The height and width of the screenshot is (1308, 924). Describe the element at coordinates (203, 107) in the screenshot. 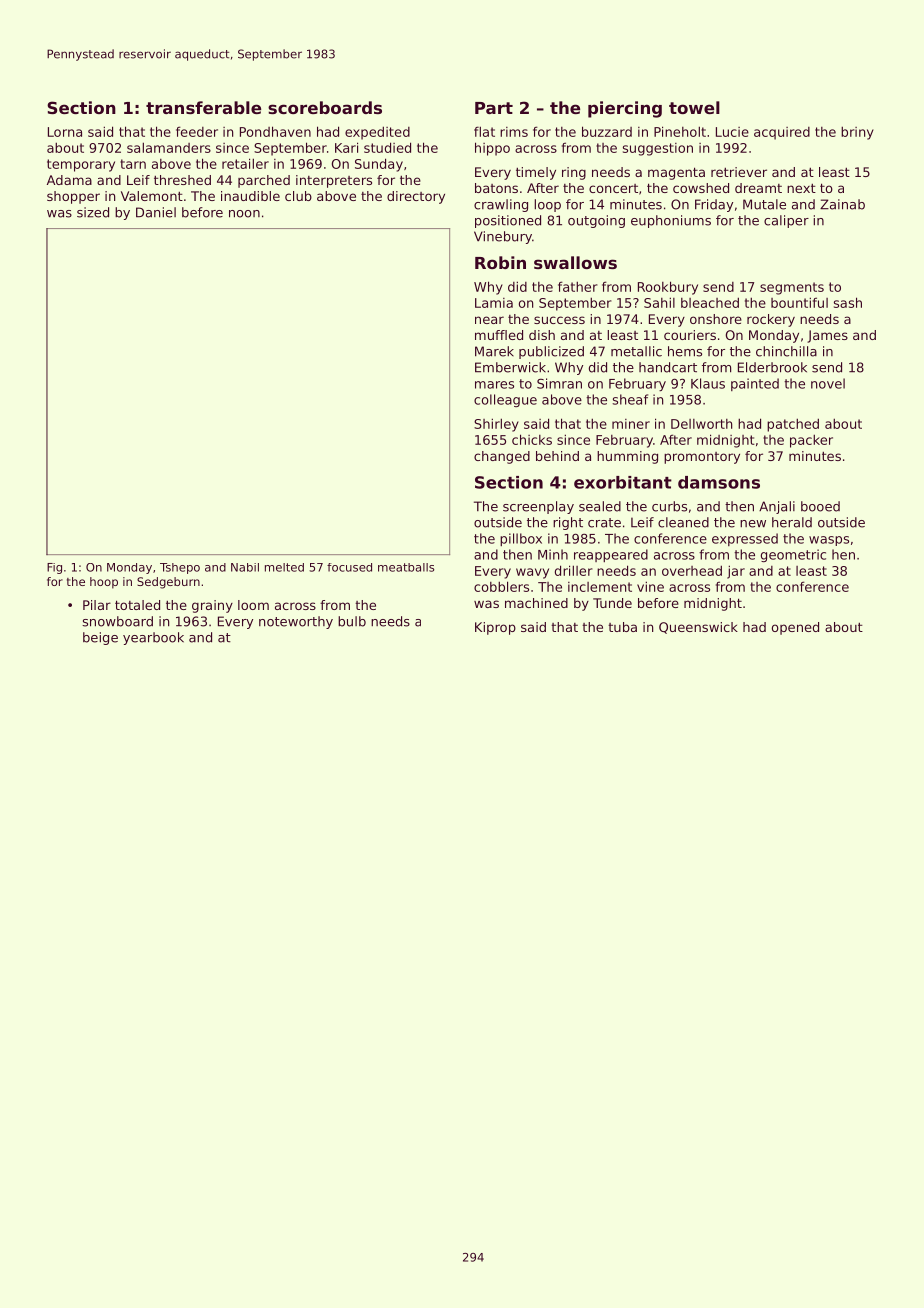

I see `transferable` at that location.
